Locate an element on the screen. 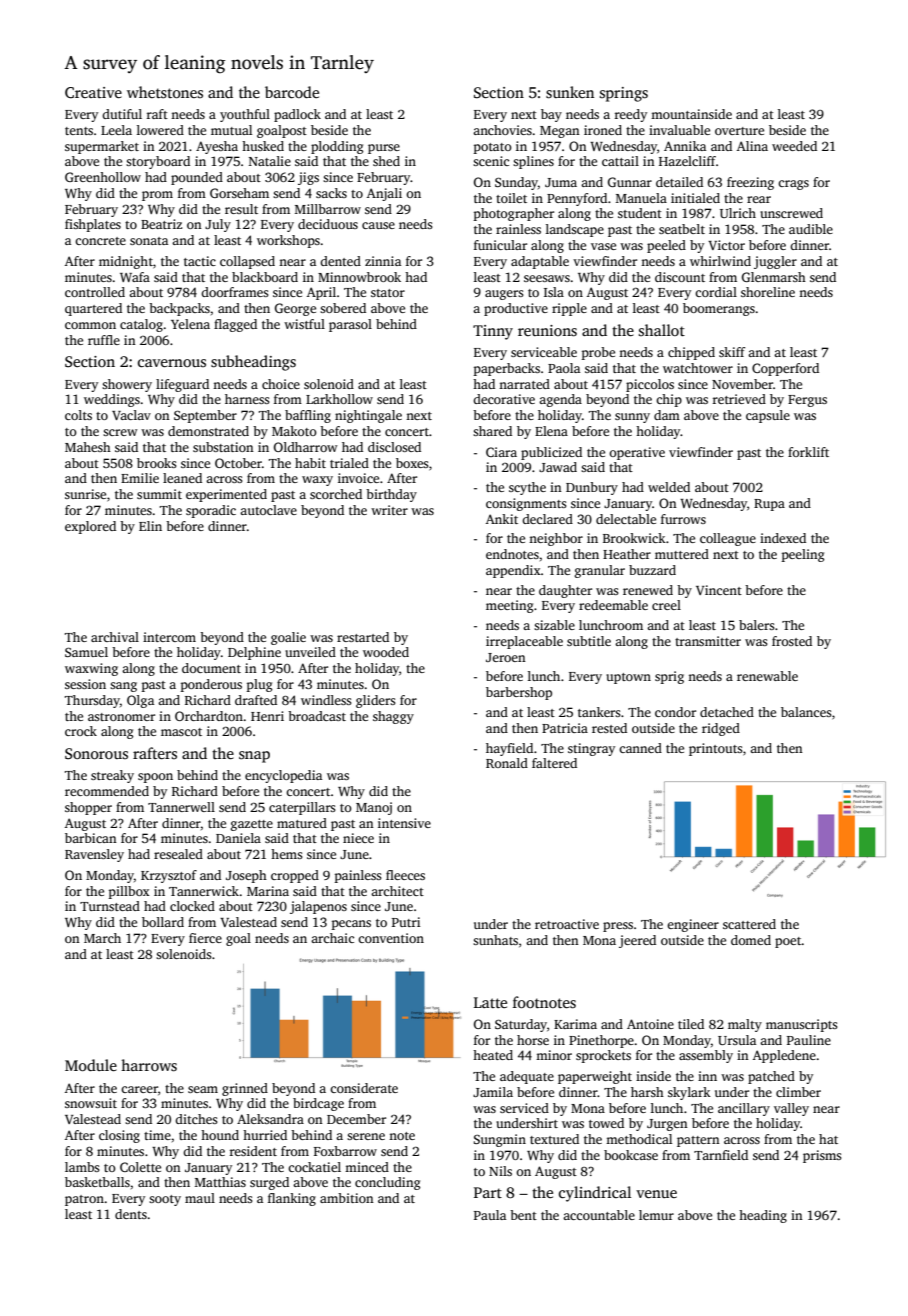 The width and height of the screenshot is (908, 1316). dents is located at coordinates (131, 1214).
